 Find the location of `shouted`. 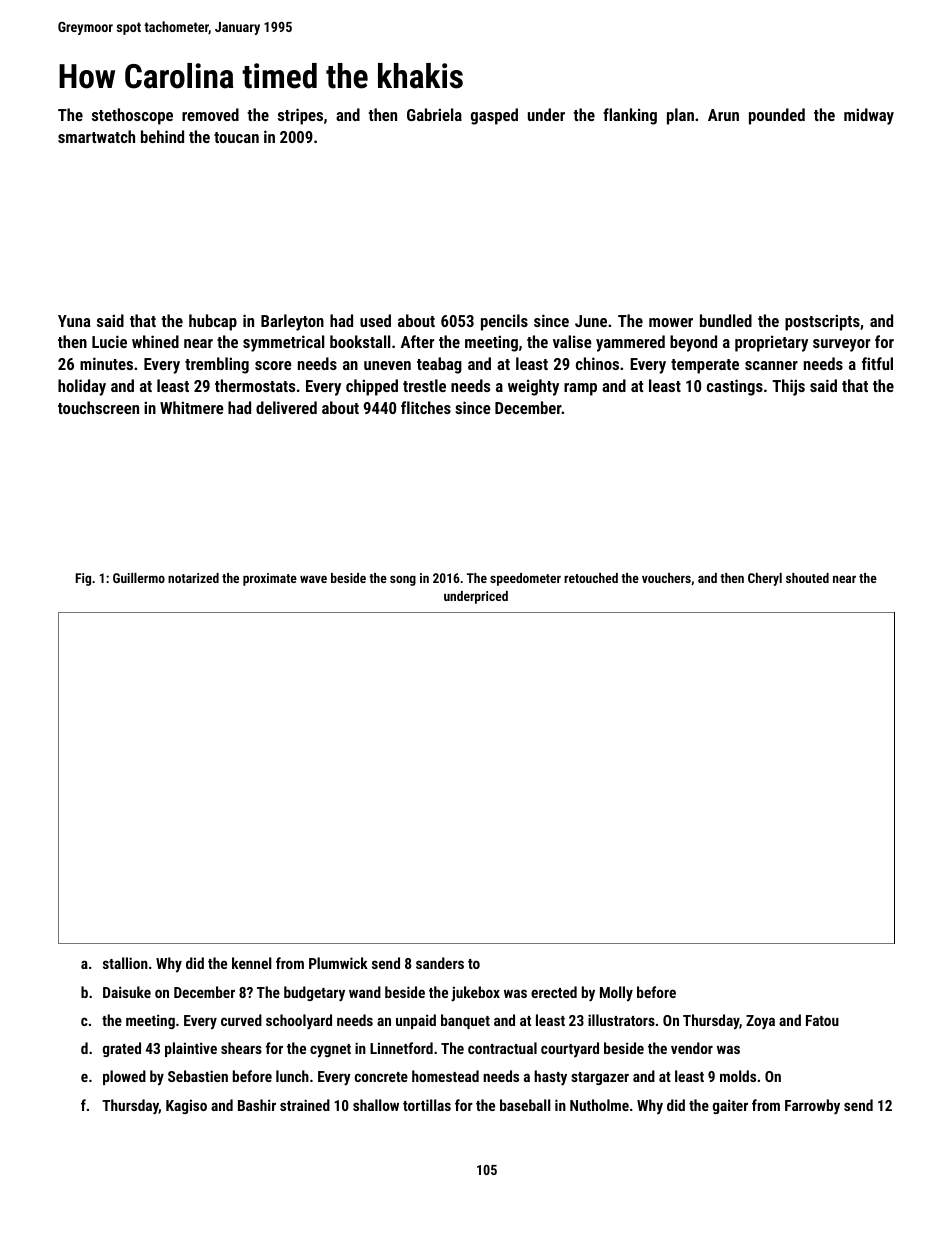

shouted is located at coordinates (807, 578).
